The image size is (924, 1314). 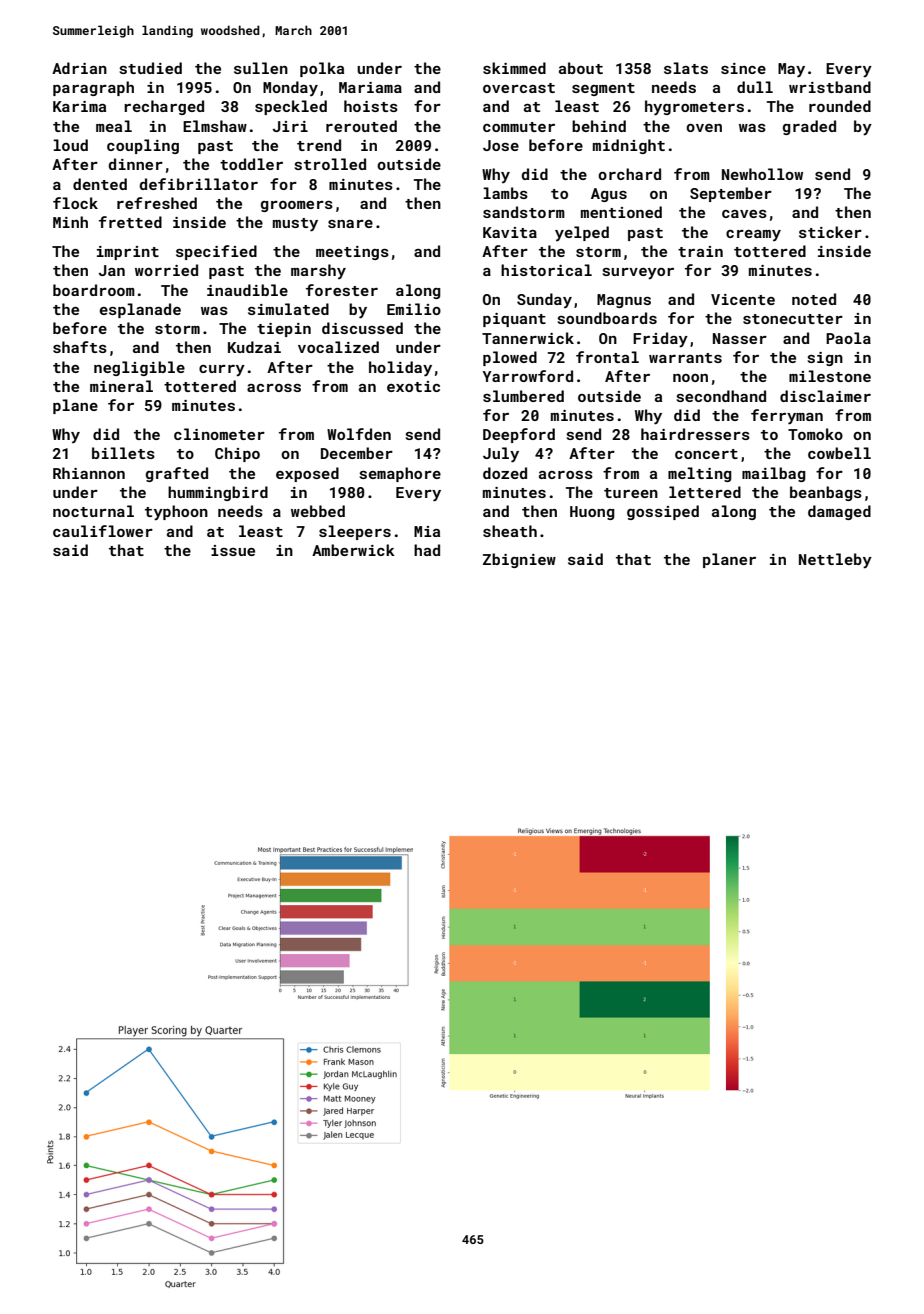 I want to click on groomers, so click(x=297, y=206).
